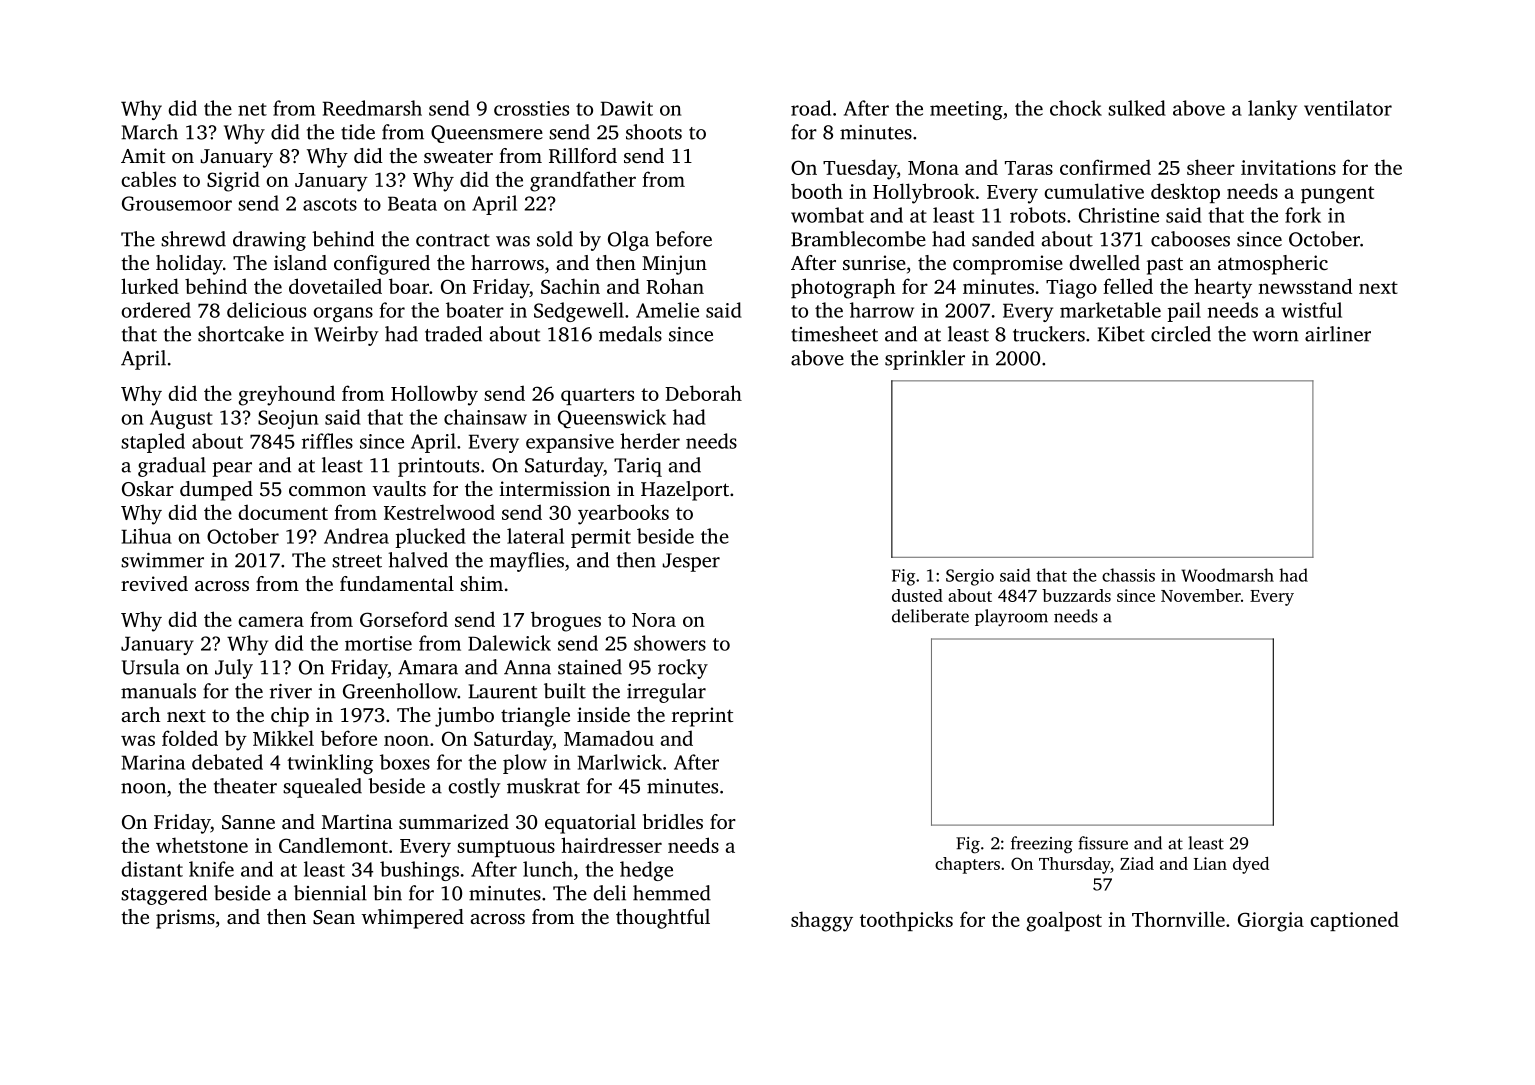 The width and height of the screenshot is (1535, 1085). What do you see at coordinates (917, 595) in the screenshot?
I see `dusted` at bounding box center [917, 595].
